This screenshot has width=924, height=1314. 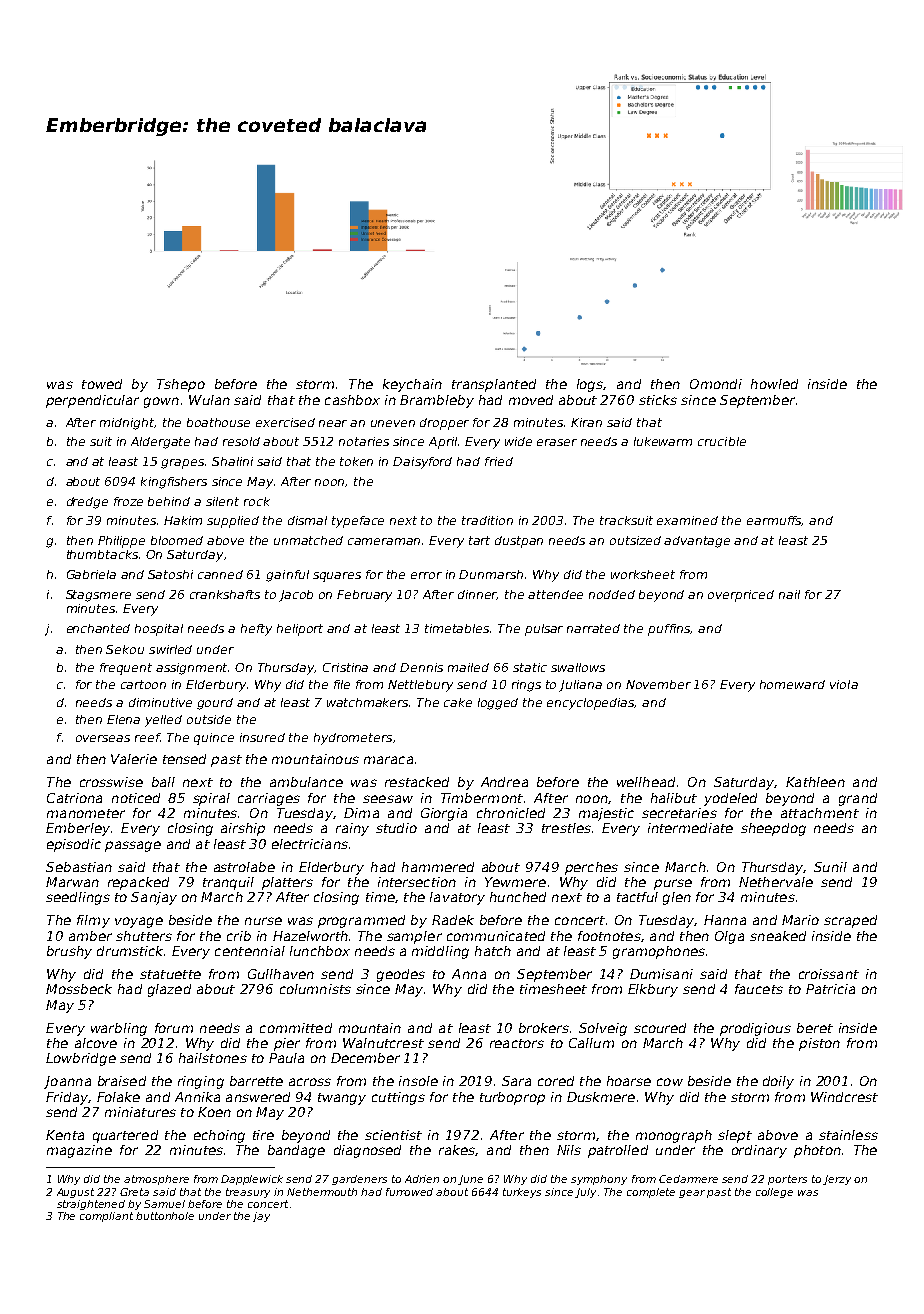 What do you see at coordinates (735, 1136) in the screenshot?
I see `slept` at bounding box center [735, 1136].
